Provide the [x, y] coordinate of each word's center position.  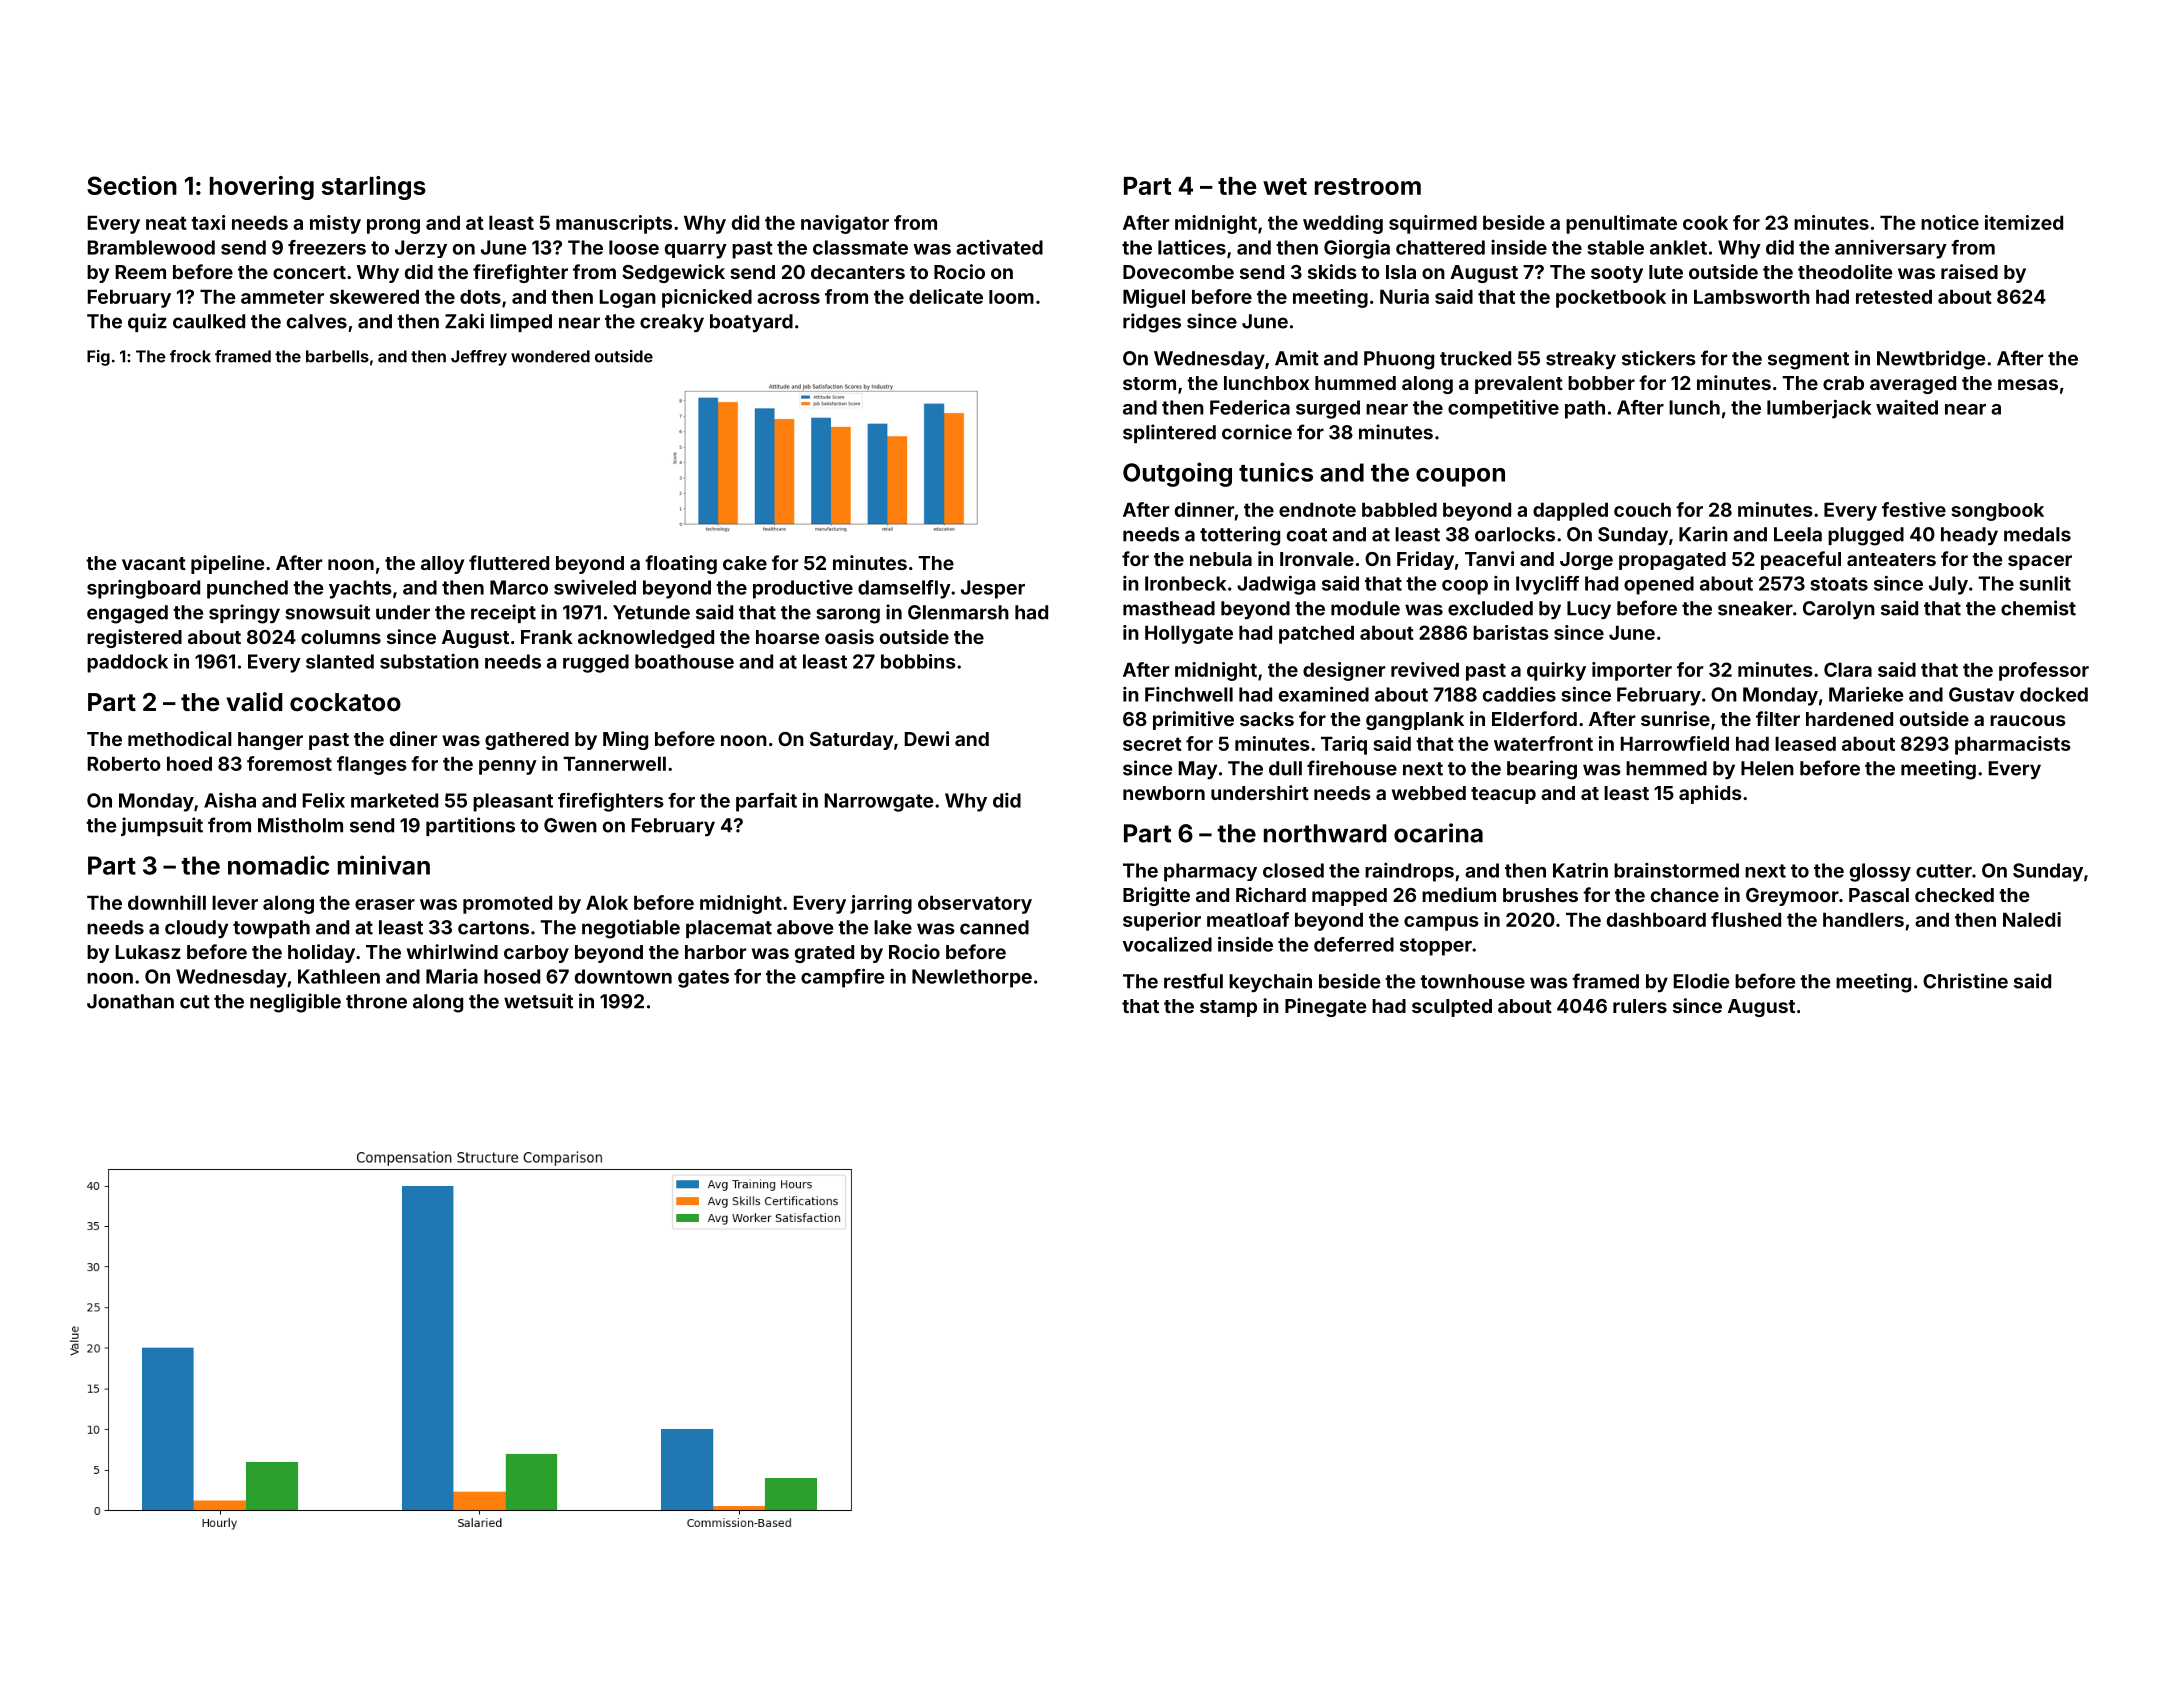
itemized [2024, 222]
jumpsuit [162, 826]
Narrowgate [879, 802]
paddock [127, 663]
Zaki [464, 321]
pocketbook [1611, 298]
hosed [512, 976]
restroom [1368, 186]
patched [1316, 634]
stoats [1839, 584]
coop [1465, 587]
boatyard [751, 323]
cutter [1944, 871]
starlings [374, 188]
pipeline [227, 564]
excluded [1490, 608]
